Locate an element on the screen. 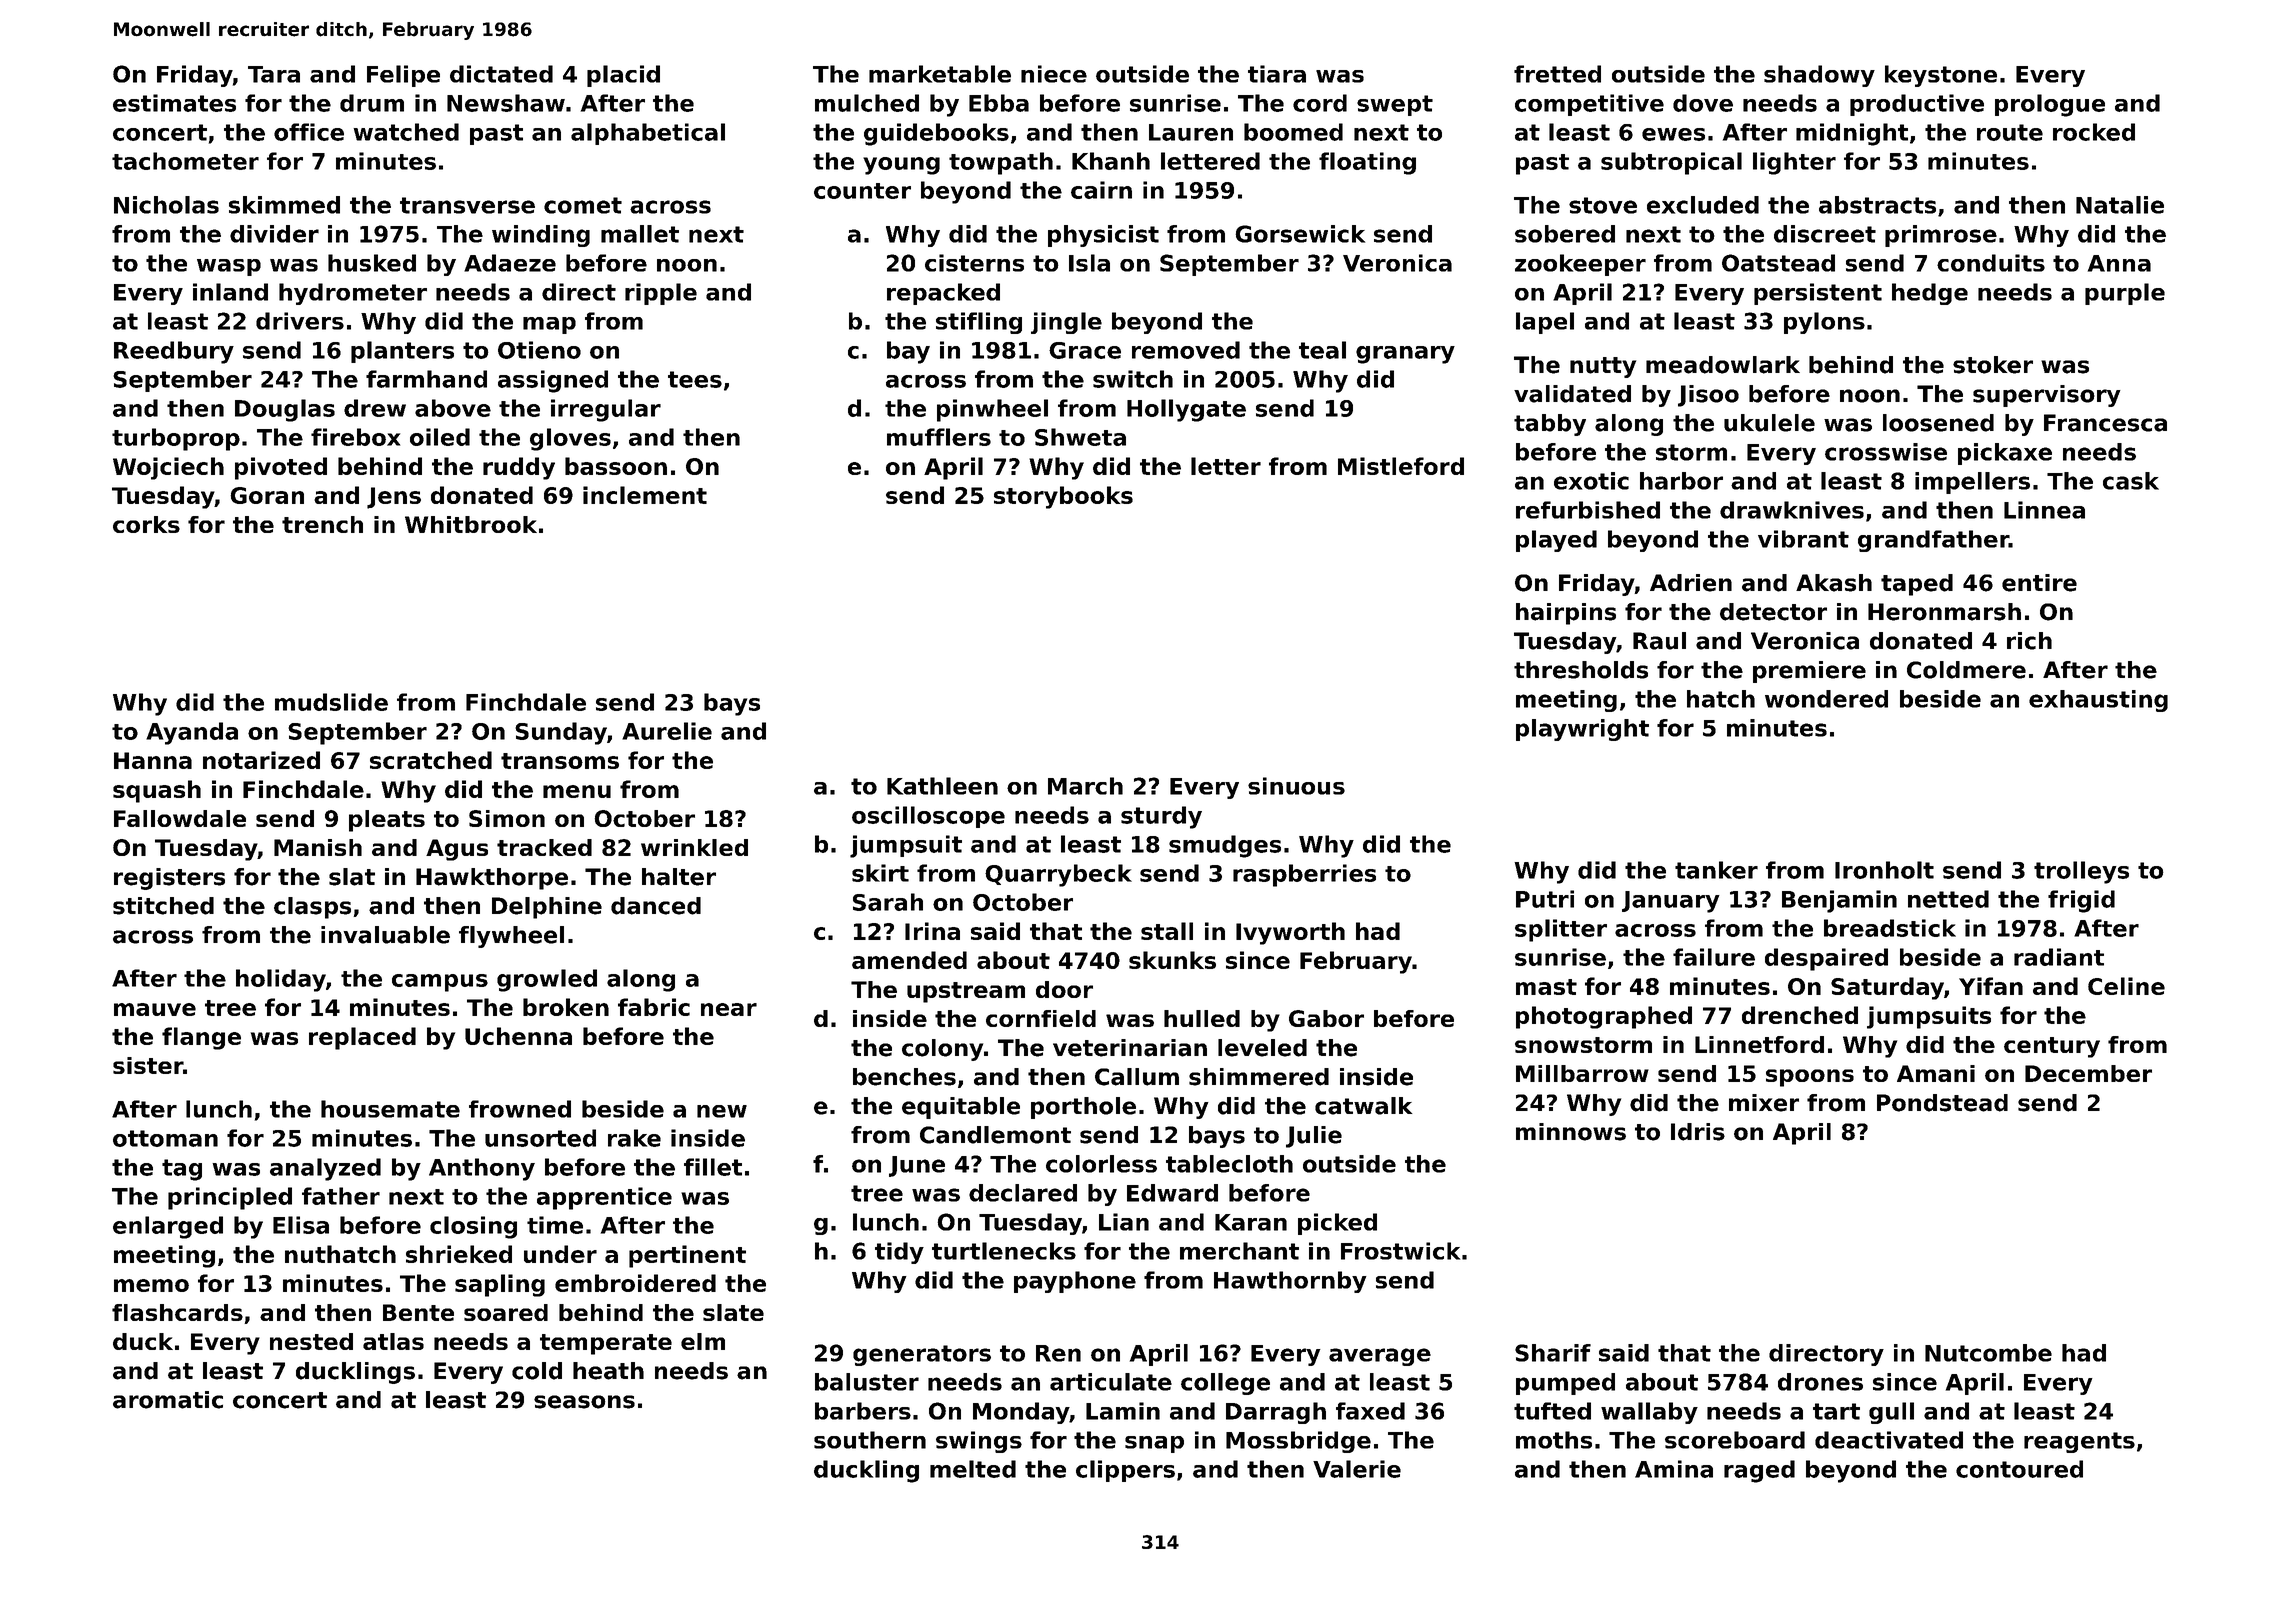  Valerie is located at coordinates (1357, 1469).
